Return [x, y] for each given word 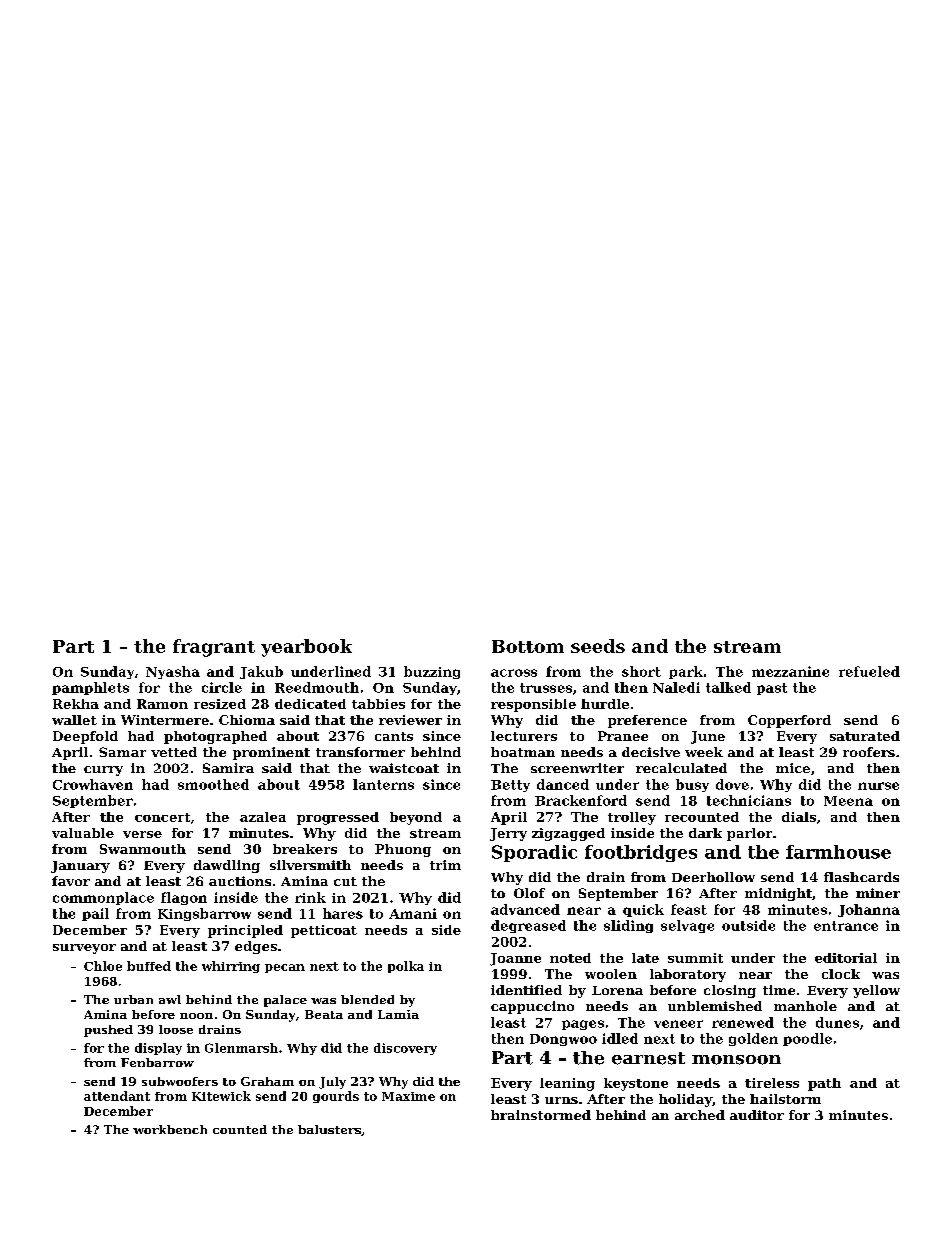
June [708, 737]
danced [563, 784]
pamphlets [90, 688]
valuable [83, 833]
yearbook [306, 648]
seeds [598, 646]
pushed [108, 1031]
